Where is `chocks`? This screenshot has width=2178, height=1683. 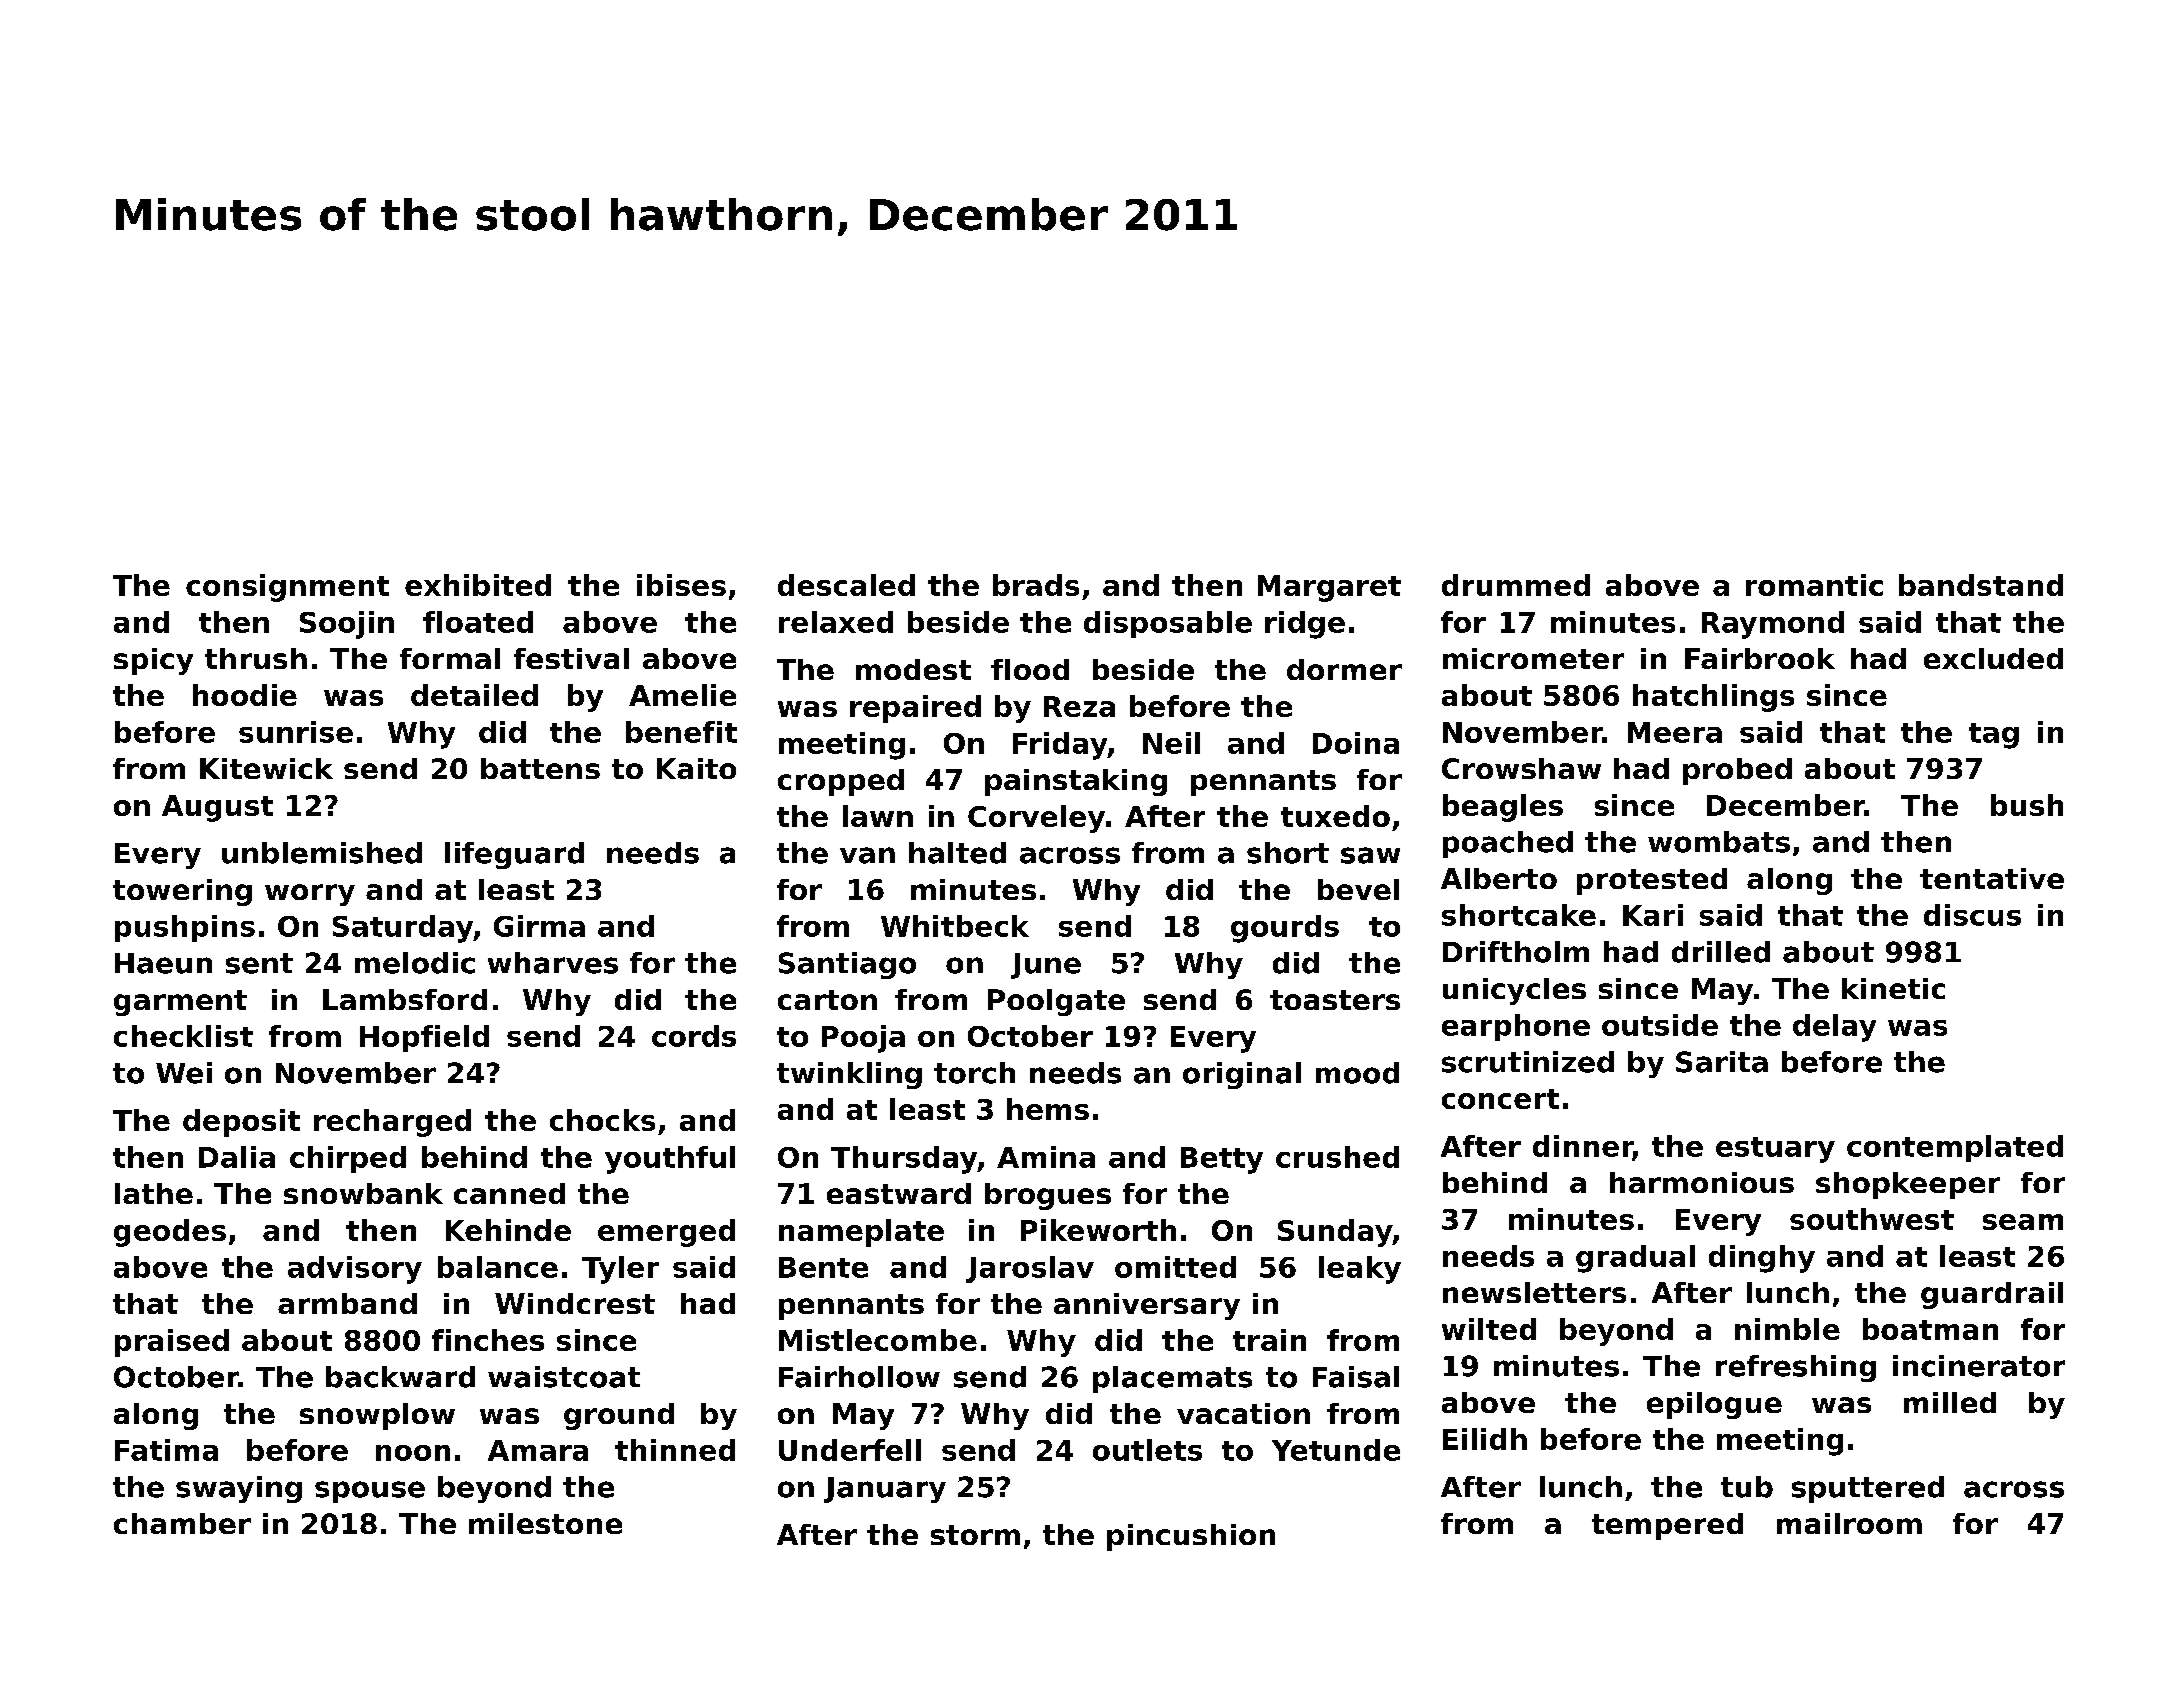 chocks is located at coordinates (602, 1120).
